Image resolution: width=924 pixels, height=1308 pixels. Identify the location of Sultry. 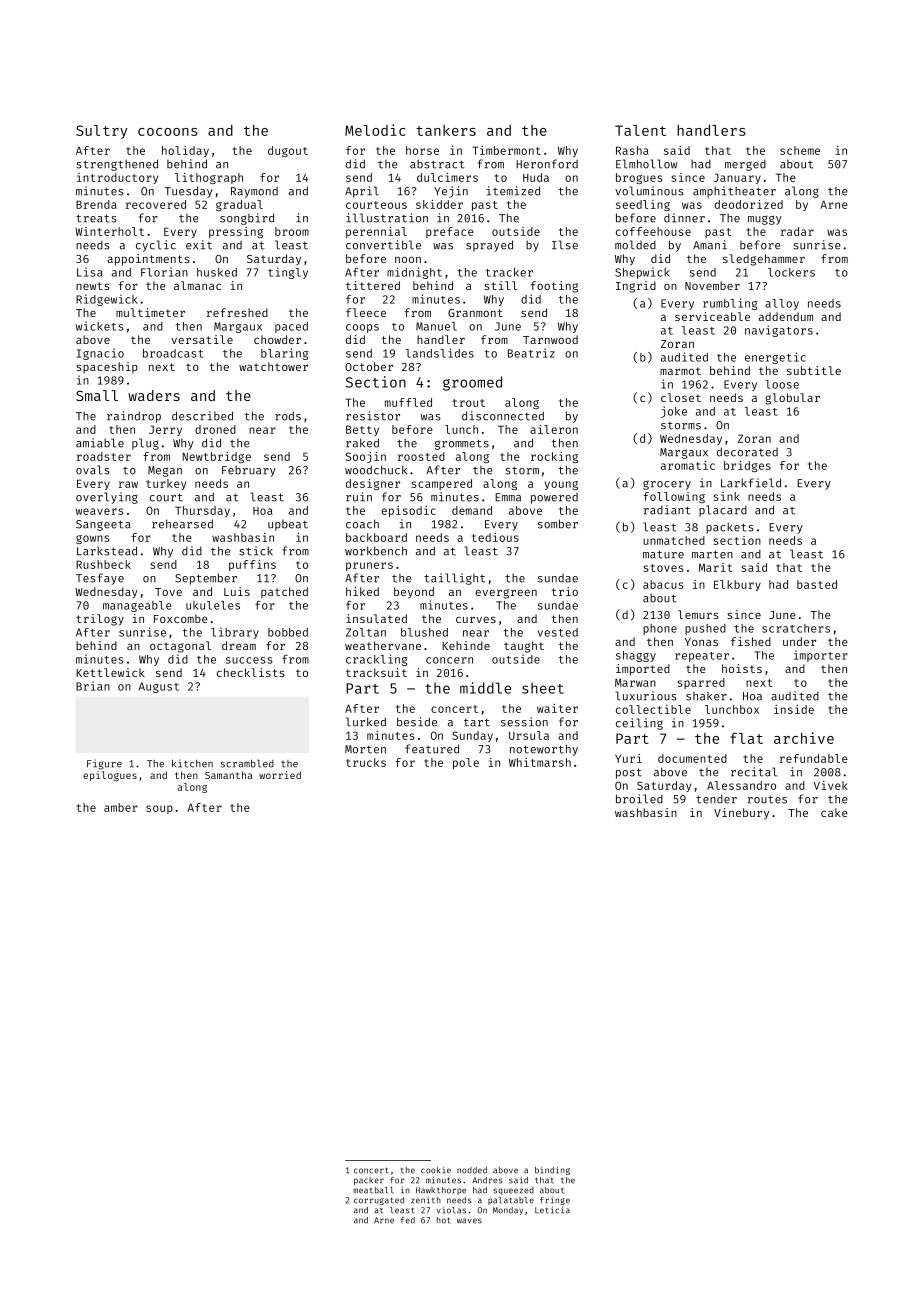
(101, 132).
